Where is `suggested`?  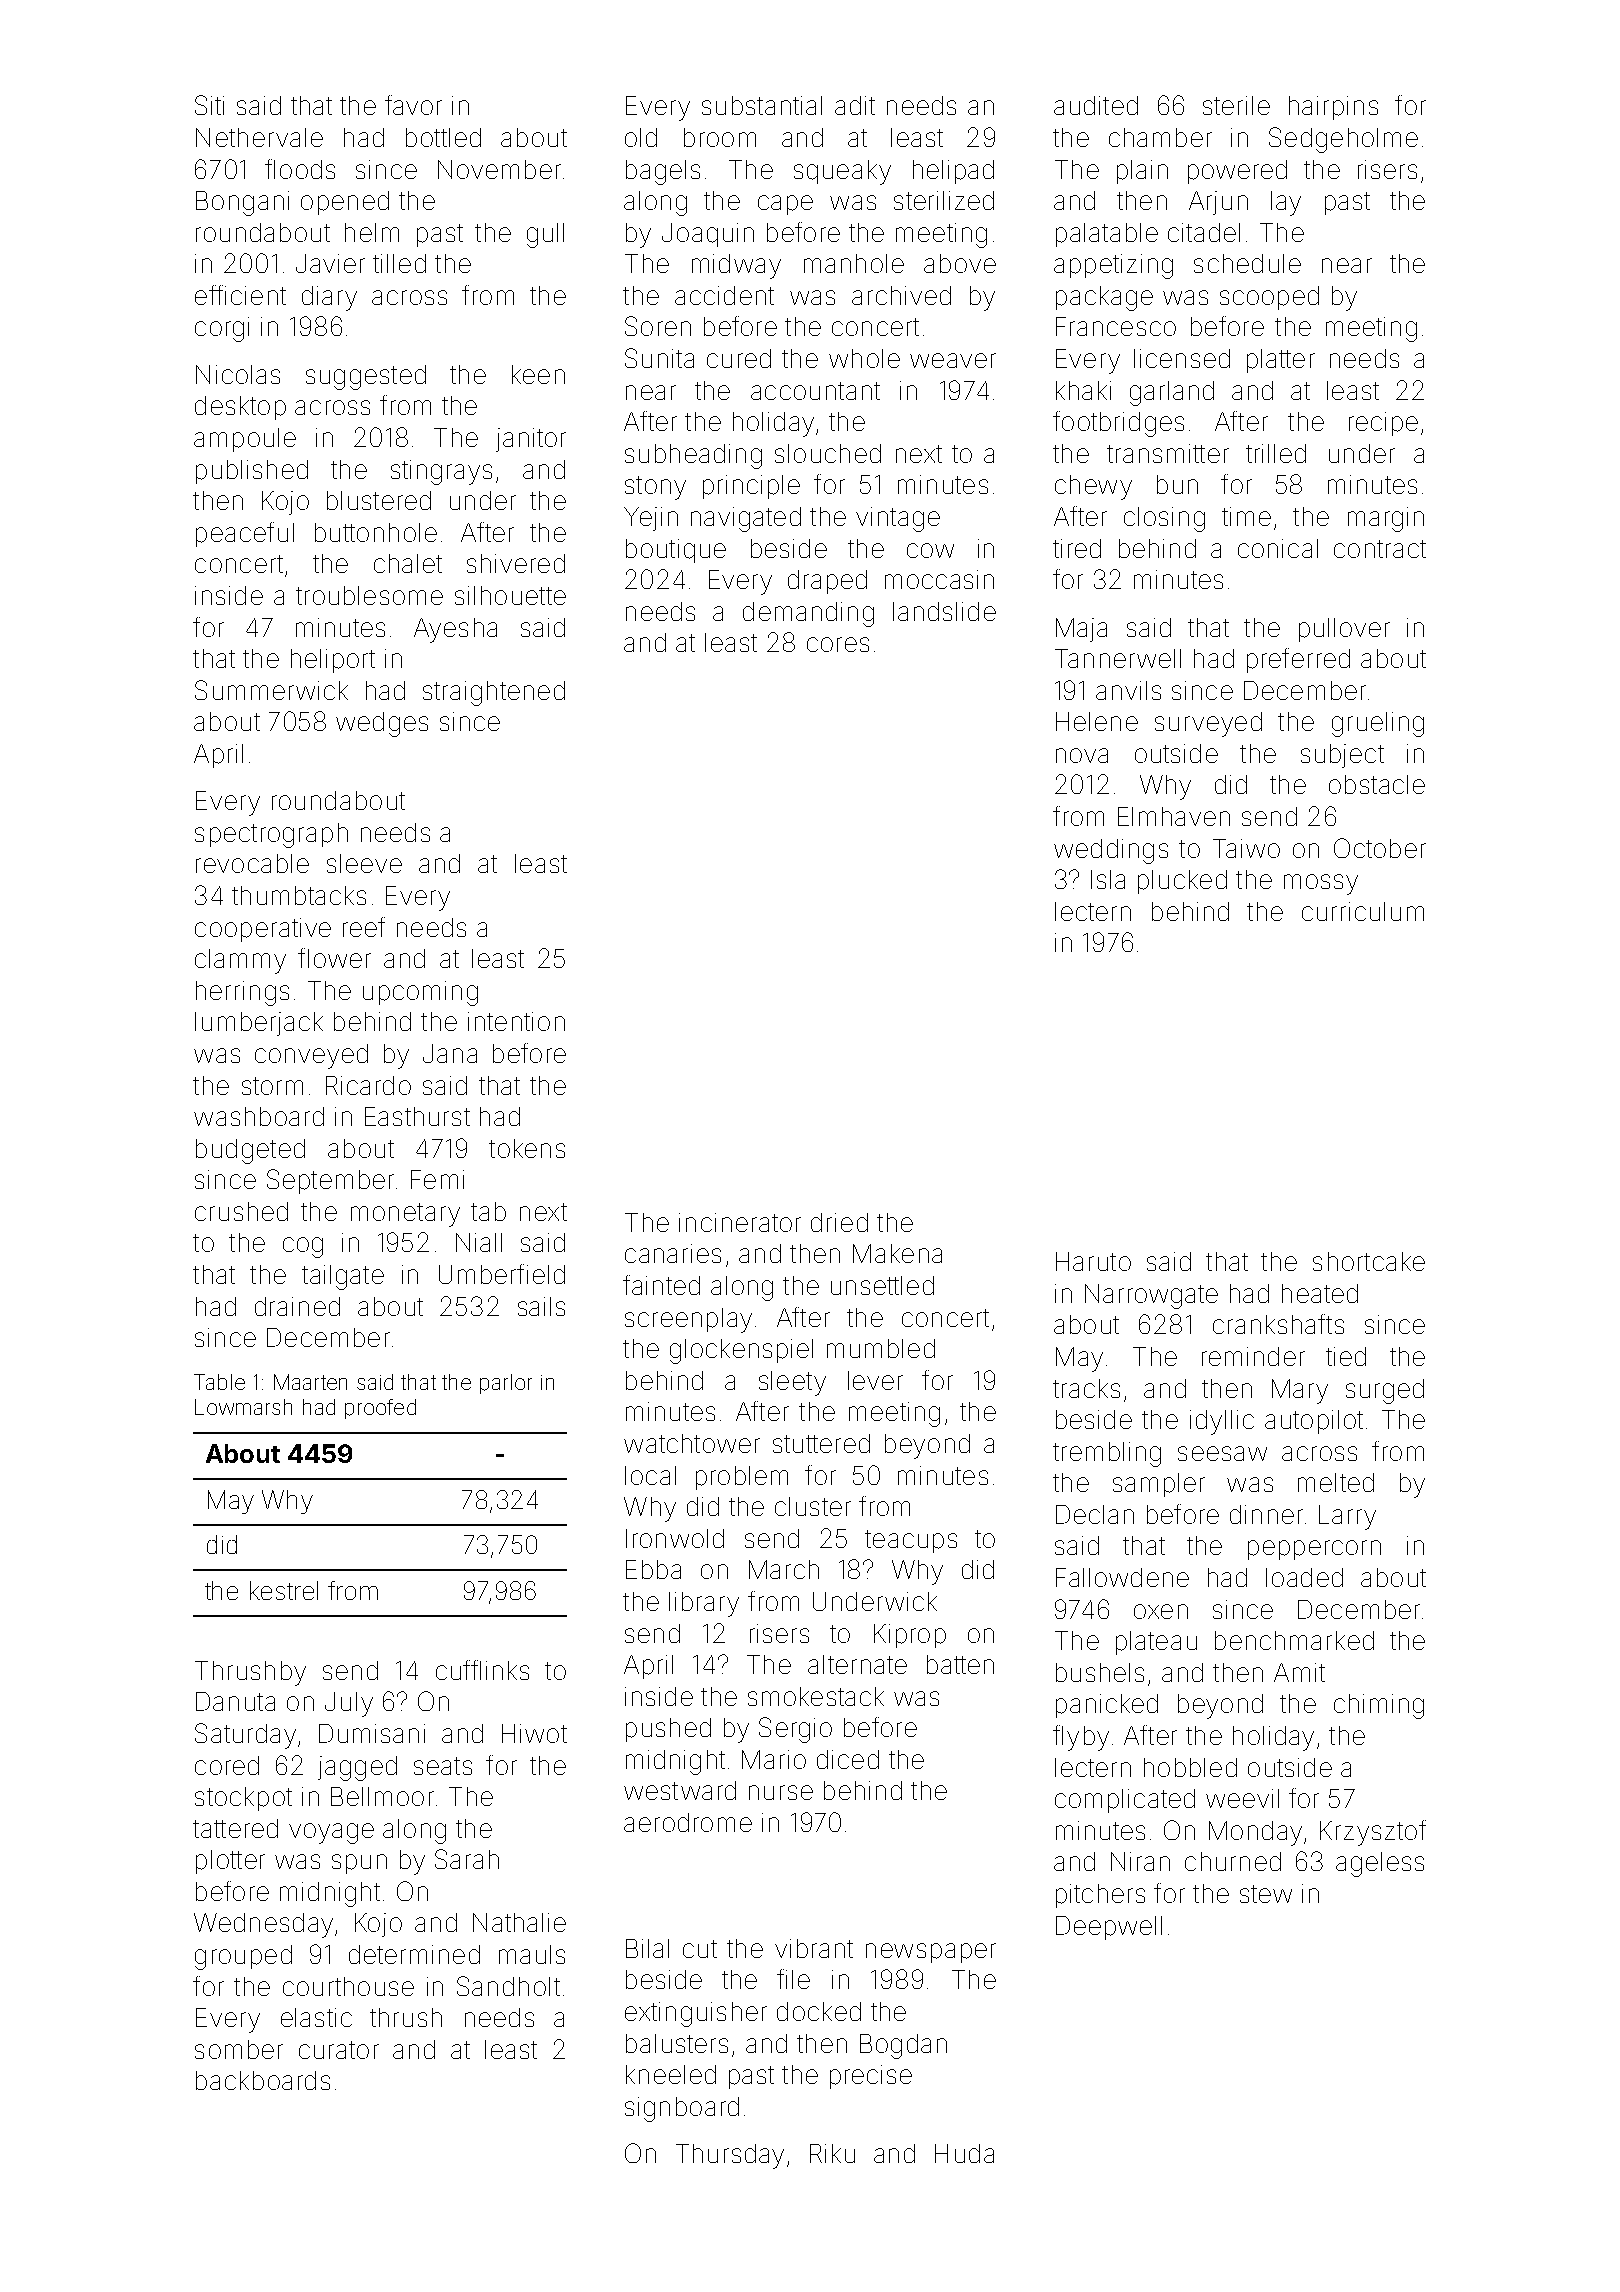 suggested is located at coordinates (366, 377).
